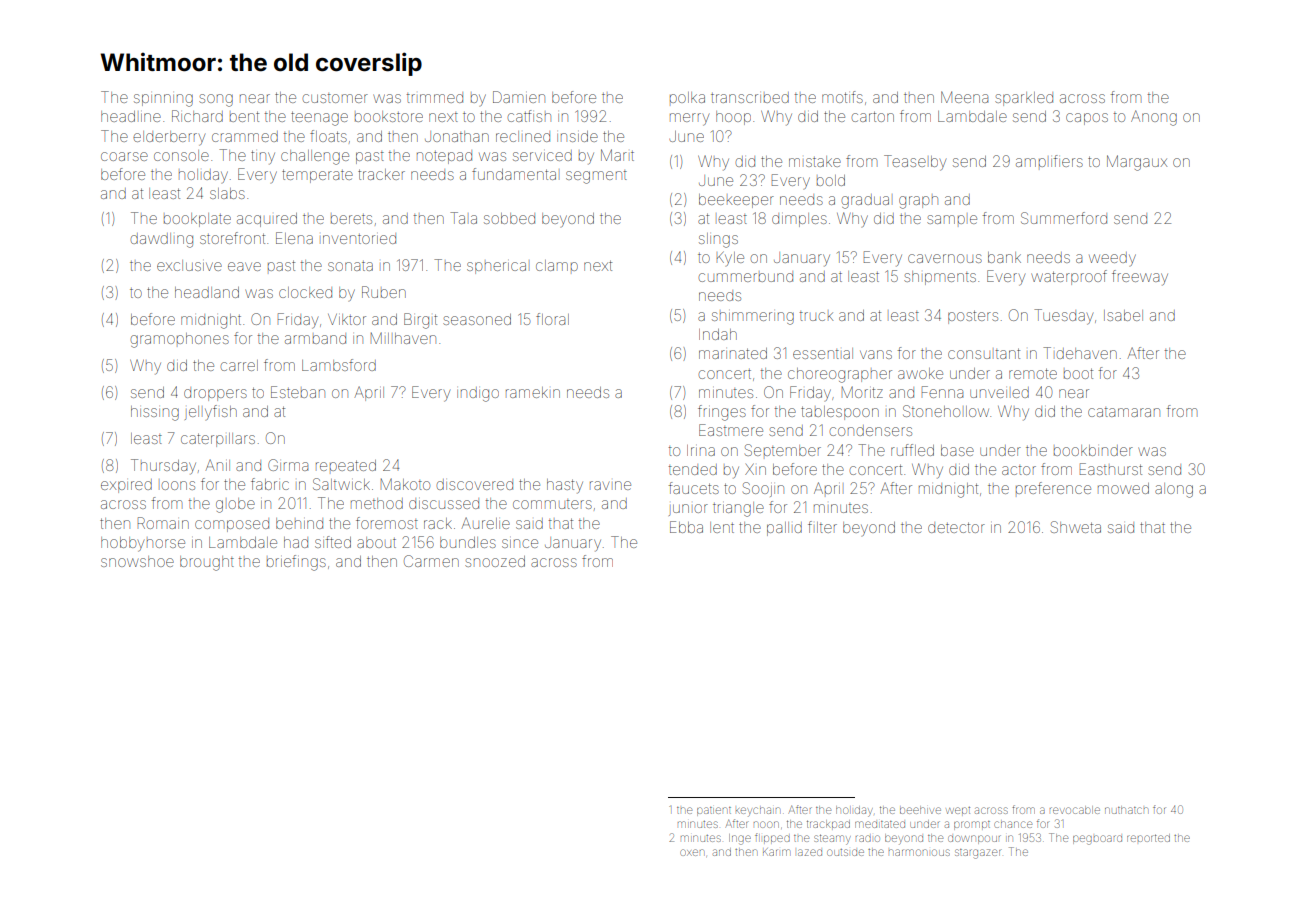 The image size is (1308, 924). I want to click on revocable, so click(1075, 810).
